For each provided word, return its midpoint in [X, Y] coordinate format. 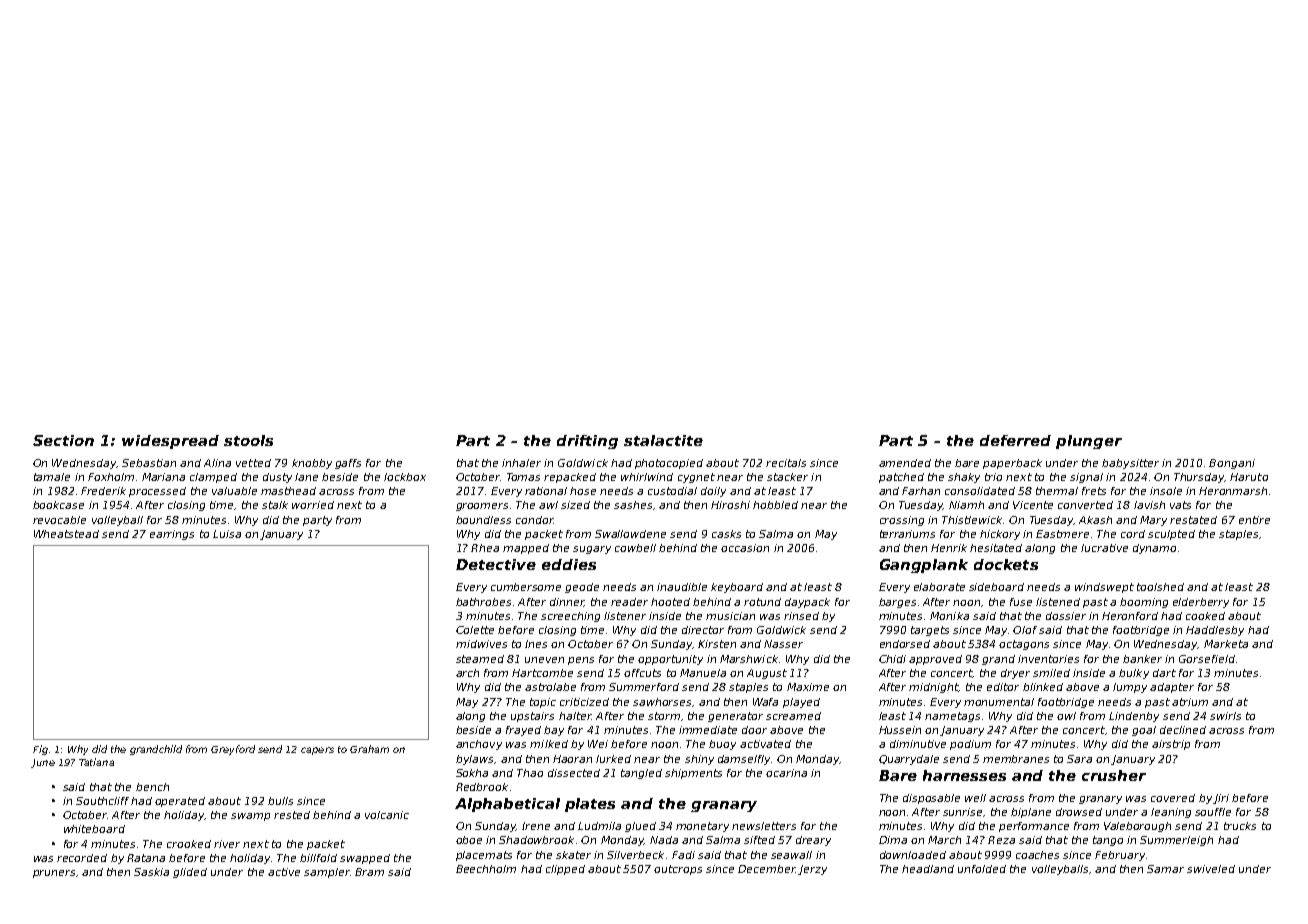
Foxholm [111, 477]
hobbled [775, 505]
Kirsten [717, 644]
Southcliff [102, 801]
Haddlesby [1215, 631]
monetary [702, 827]
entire [1254, 520]
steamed [480, 659]
